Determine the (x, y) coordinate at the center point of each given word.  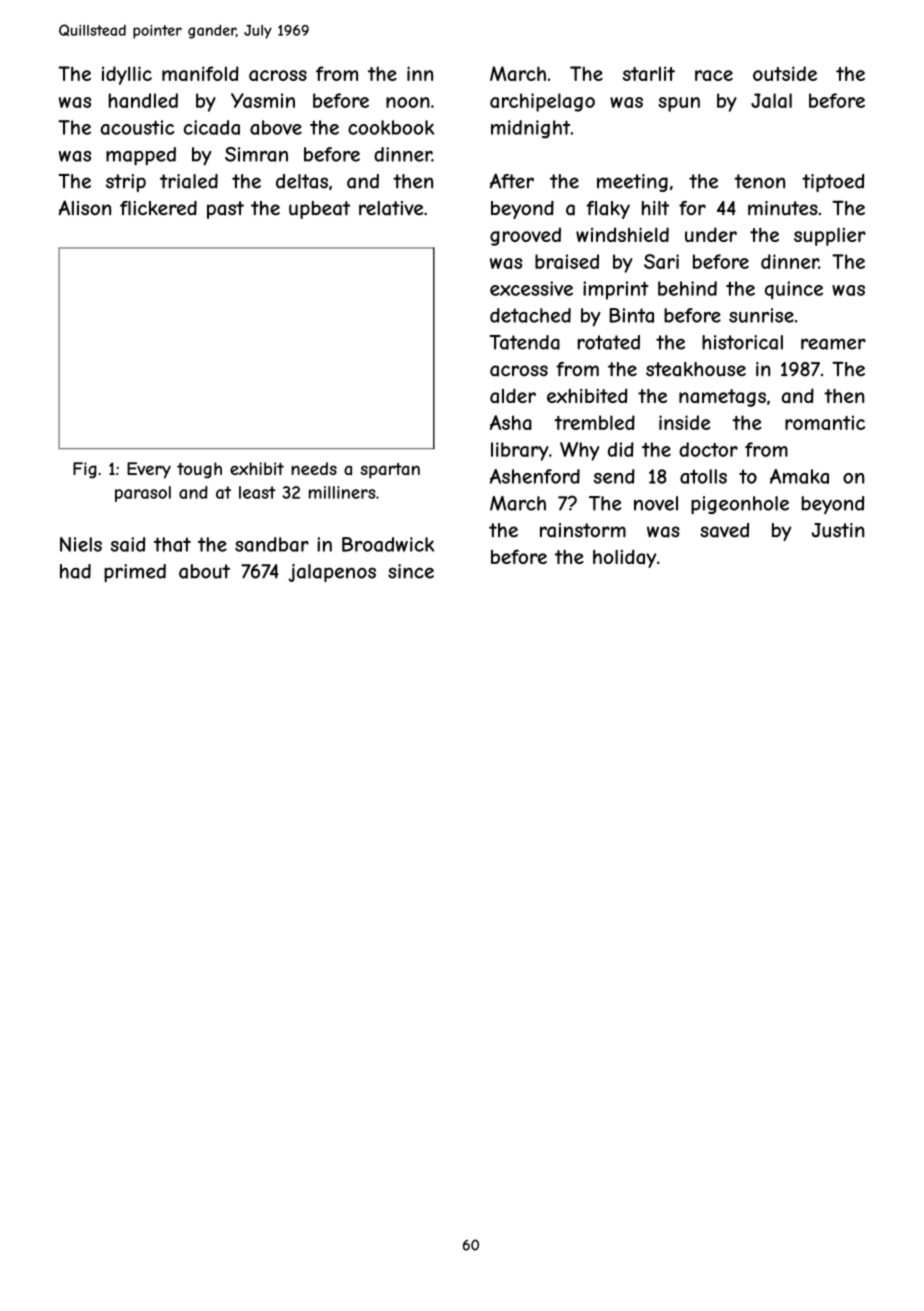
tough (199, 470)
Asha (511, 422)
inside (684, 422)
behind (687, 288)
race (714, 75)
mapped (141, 156)
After (512, 181)
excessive (531, 288)
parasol (143, 494)
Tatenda (525, 342)
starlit (649, 73)
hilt (655, 208)
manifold (200, 73)
